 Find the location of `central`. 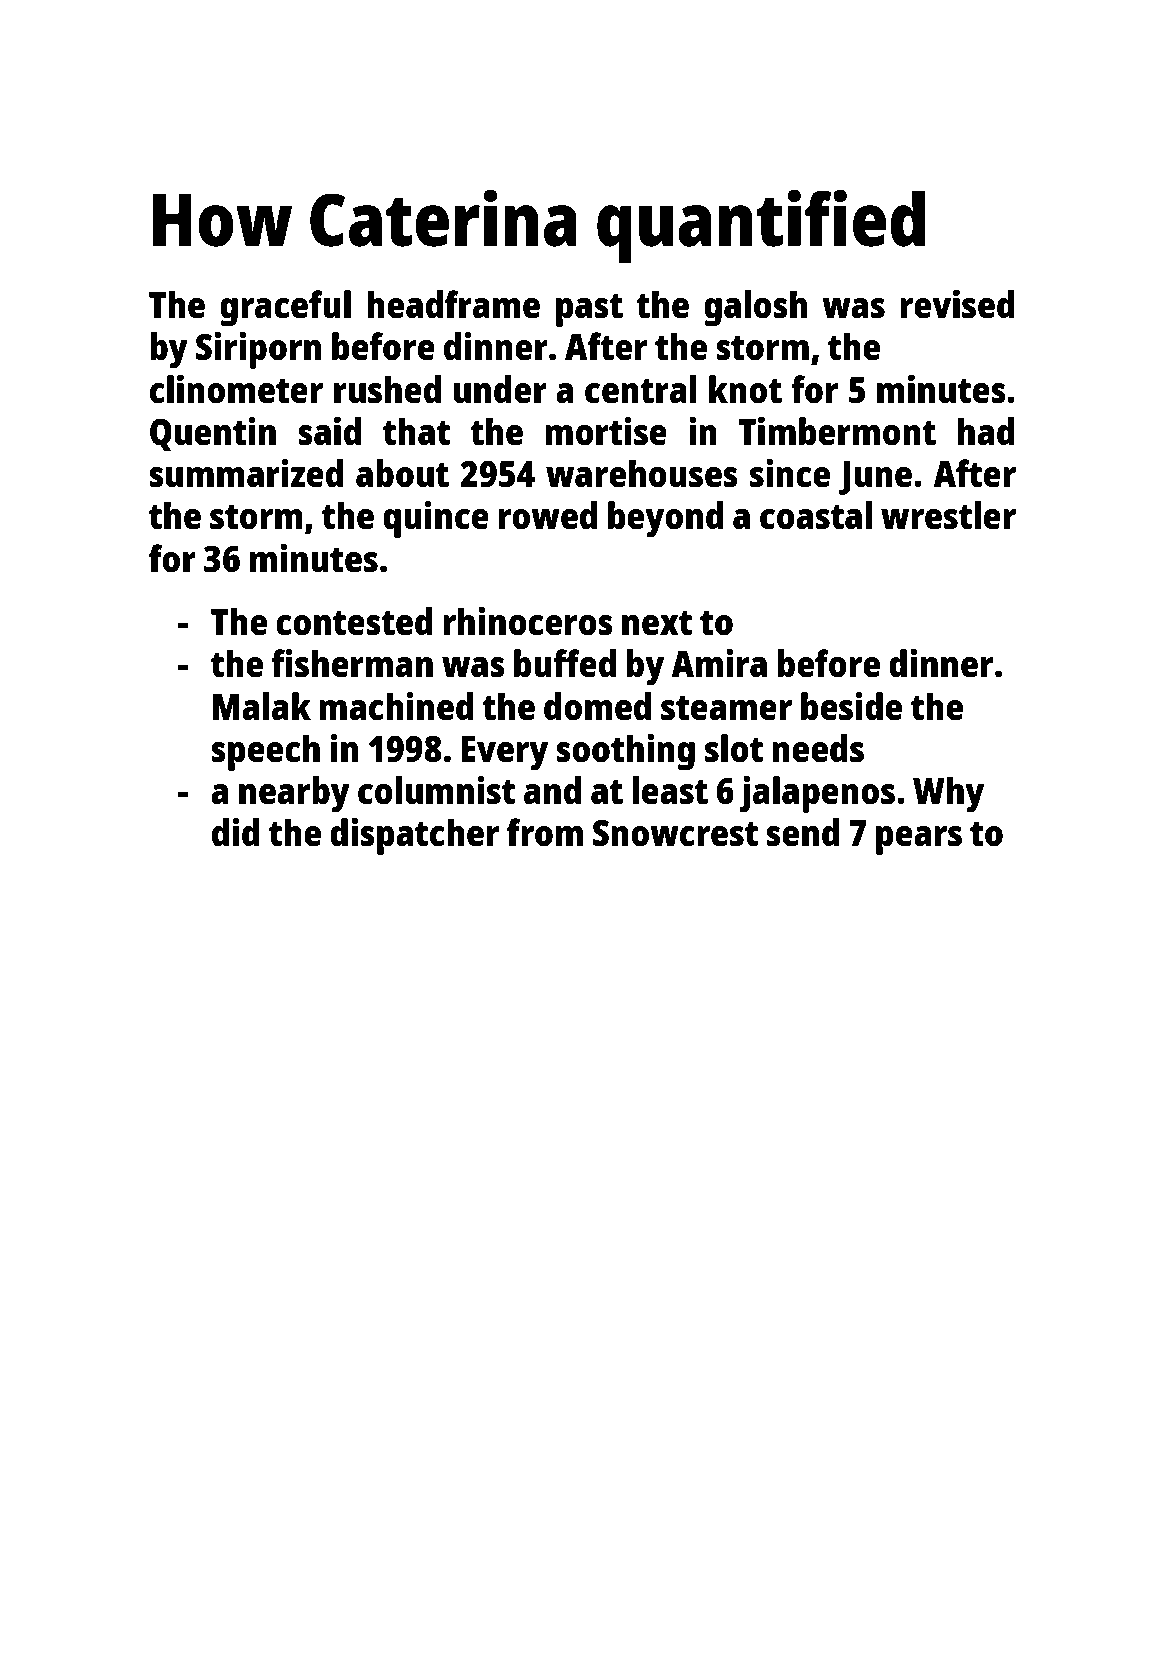

central is located at coordinates (641, 389).
